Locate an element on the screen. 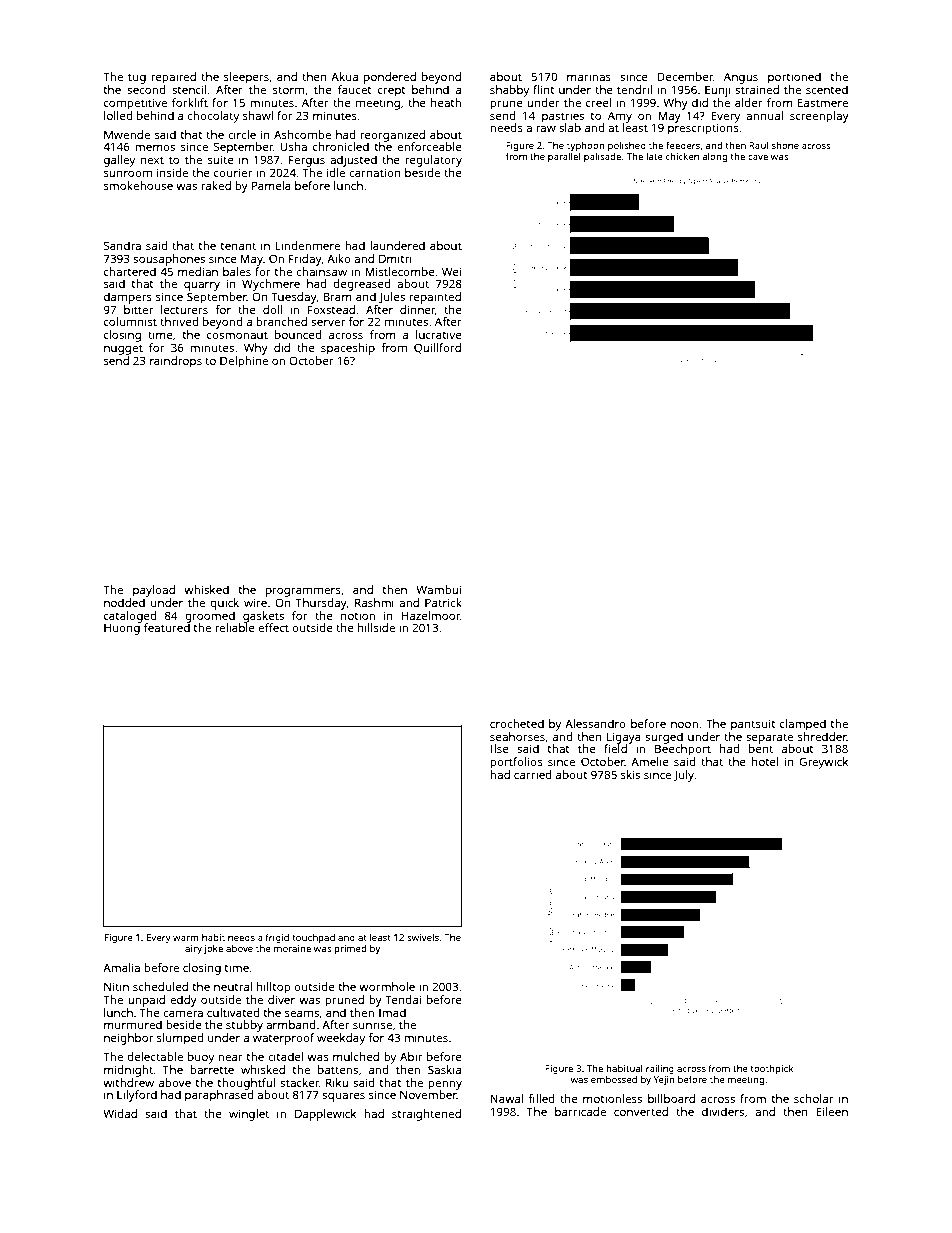 This screenshot has height=1233, width=952. Dmitri is located at coordinates (395, 258).
